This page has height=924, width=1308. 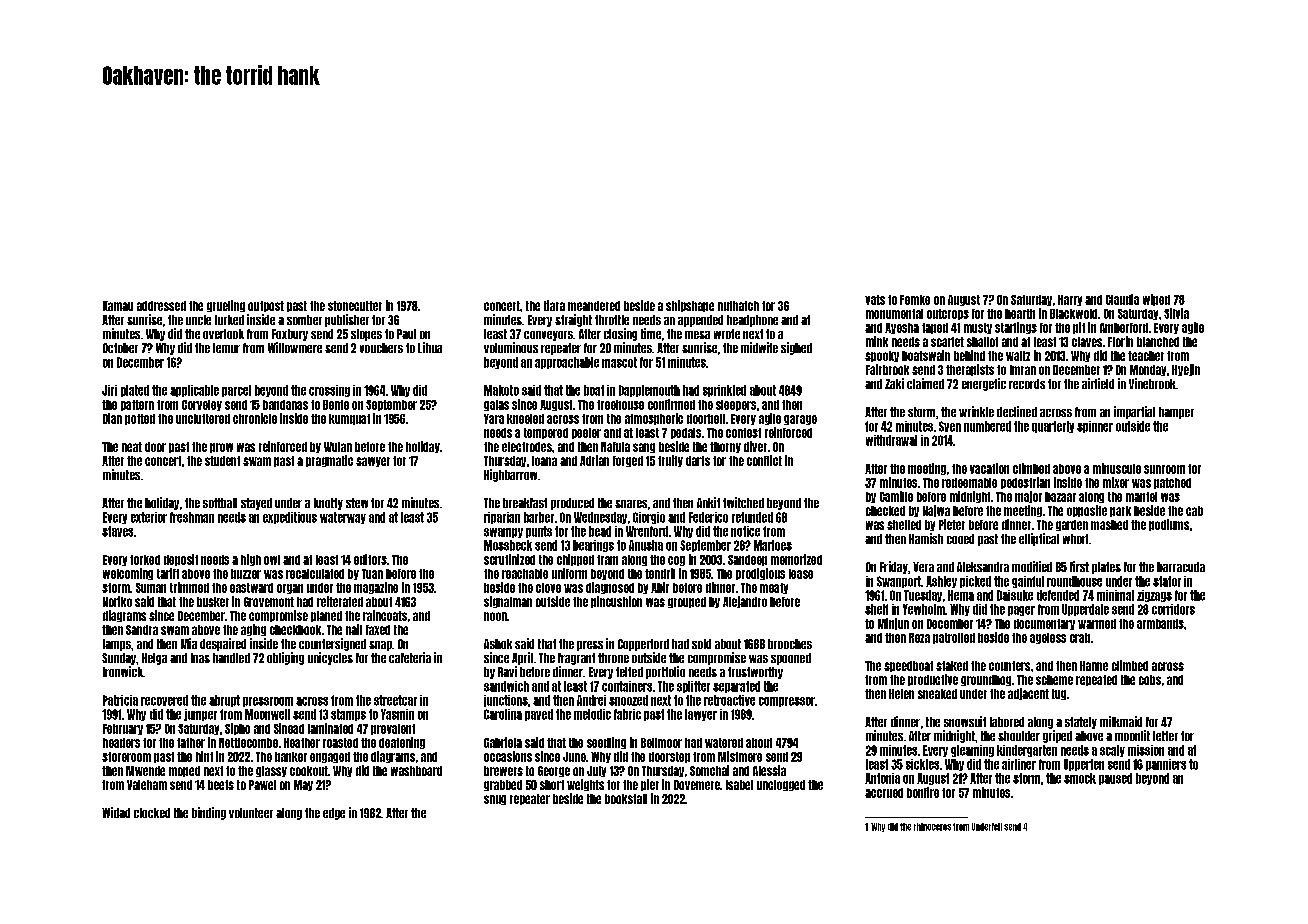 What do you see at coordinates (1021, 611) in the page?
I see `pager` at bounding box center [1021, 611].
